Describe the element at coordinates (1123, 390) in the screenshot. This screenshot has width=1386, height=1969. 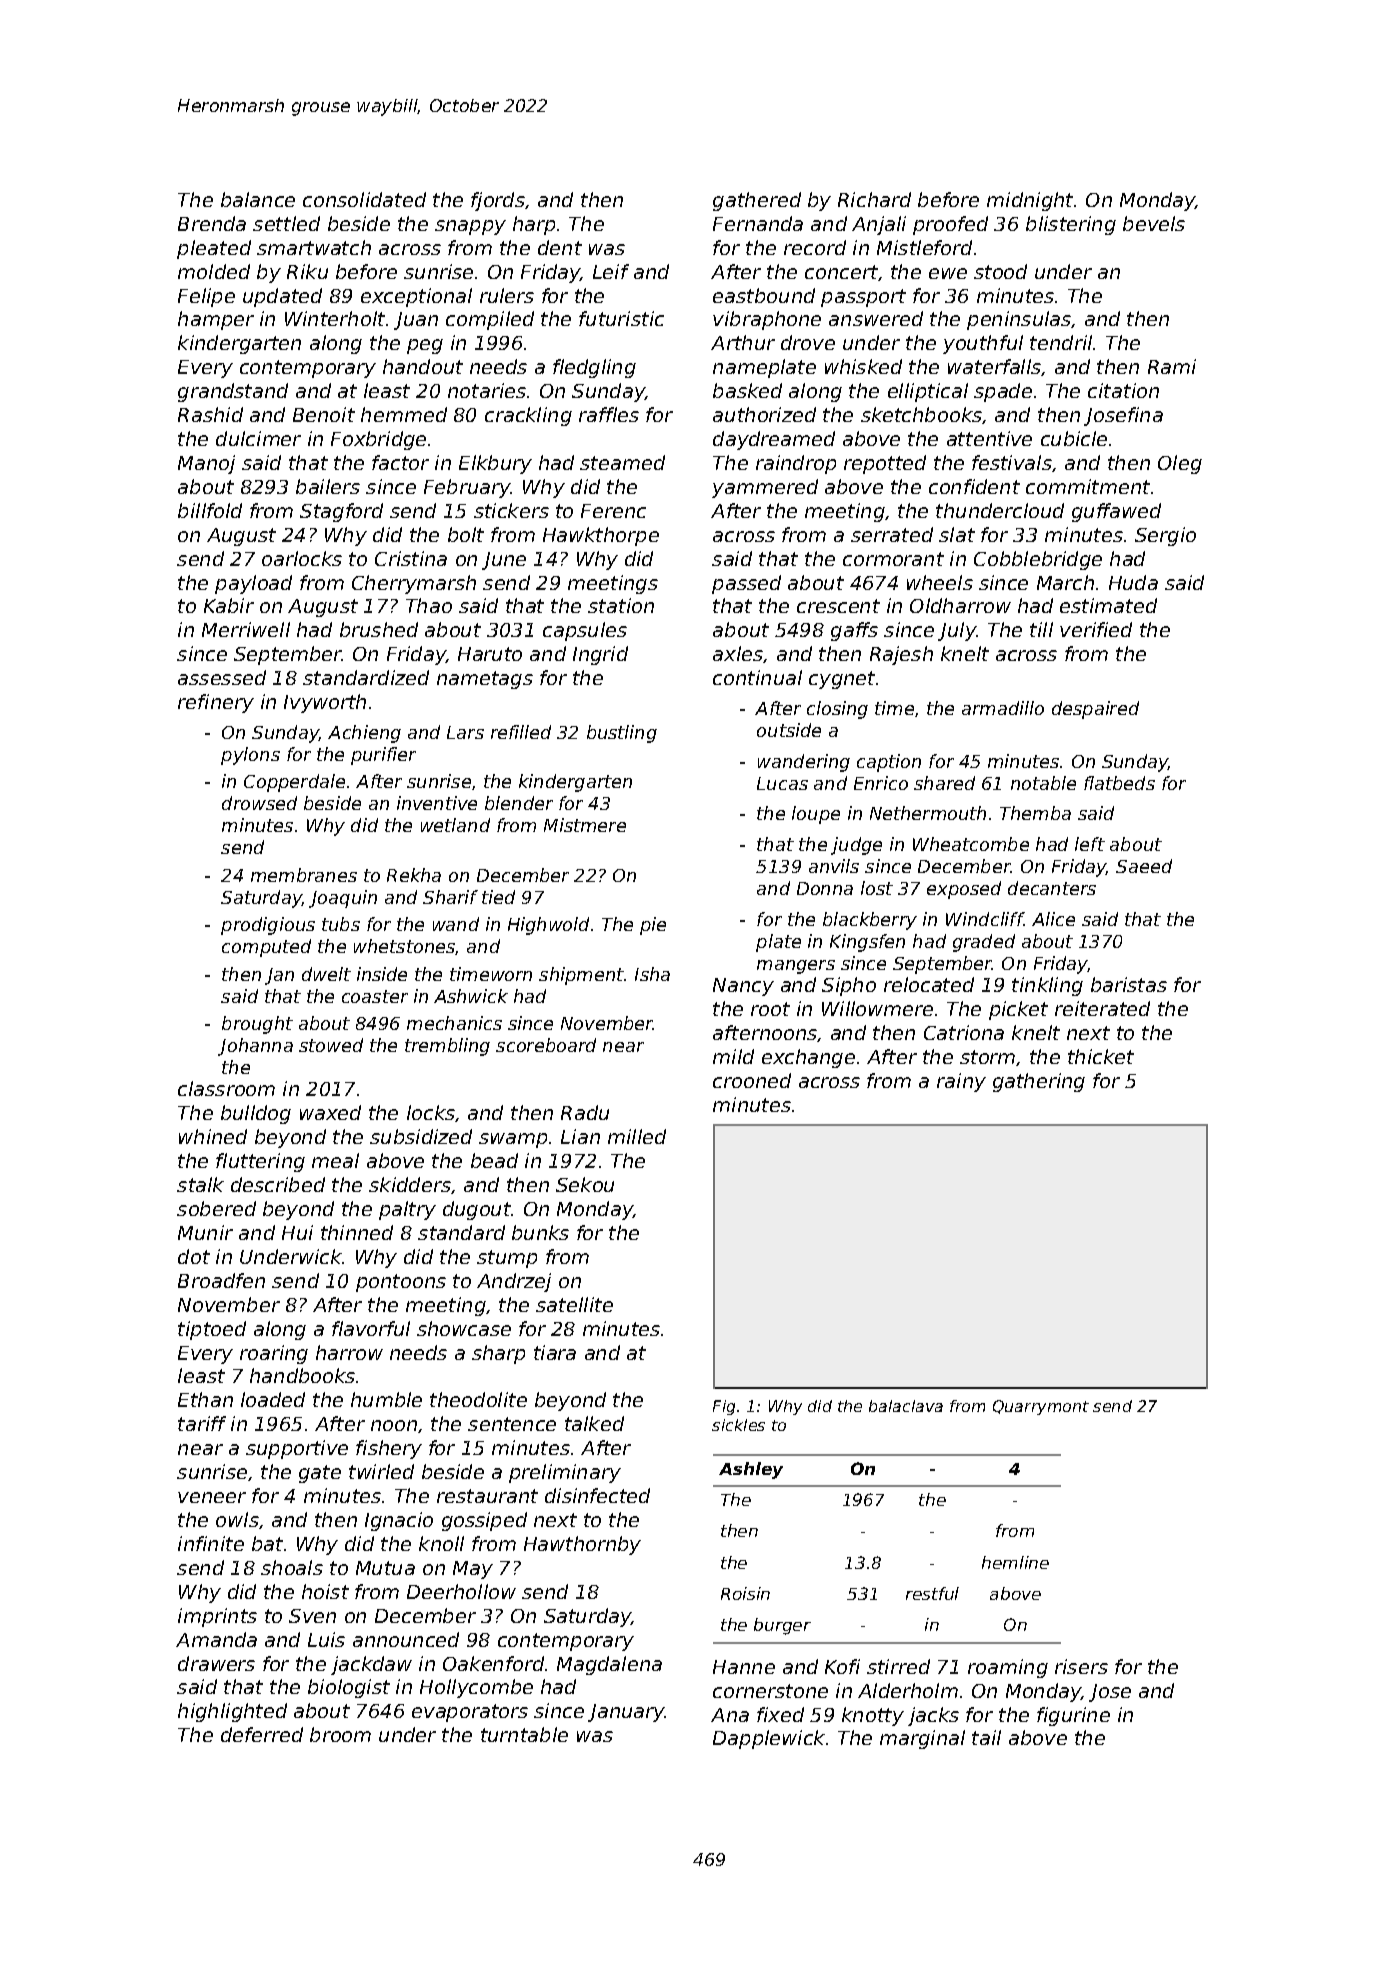
I see `citation` at that location.
